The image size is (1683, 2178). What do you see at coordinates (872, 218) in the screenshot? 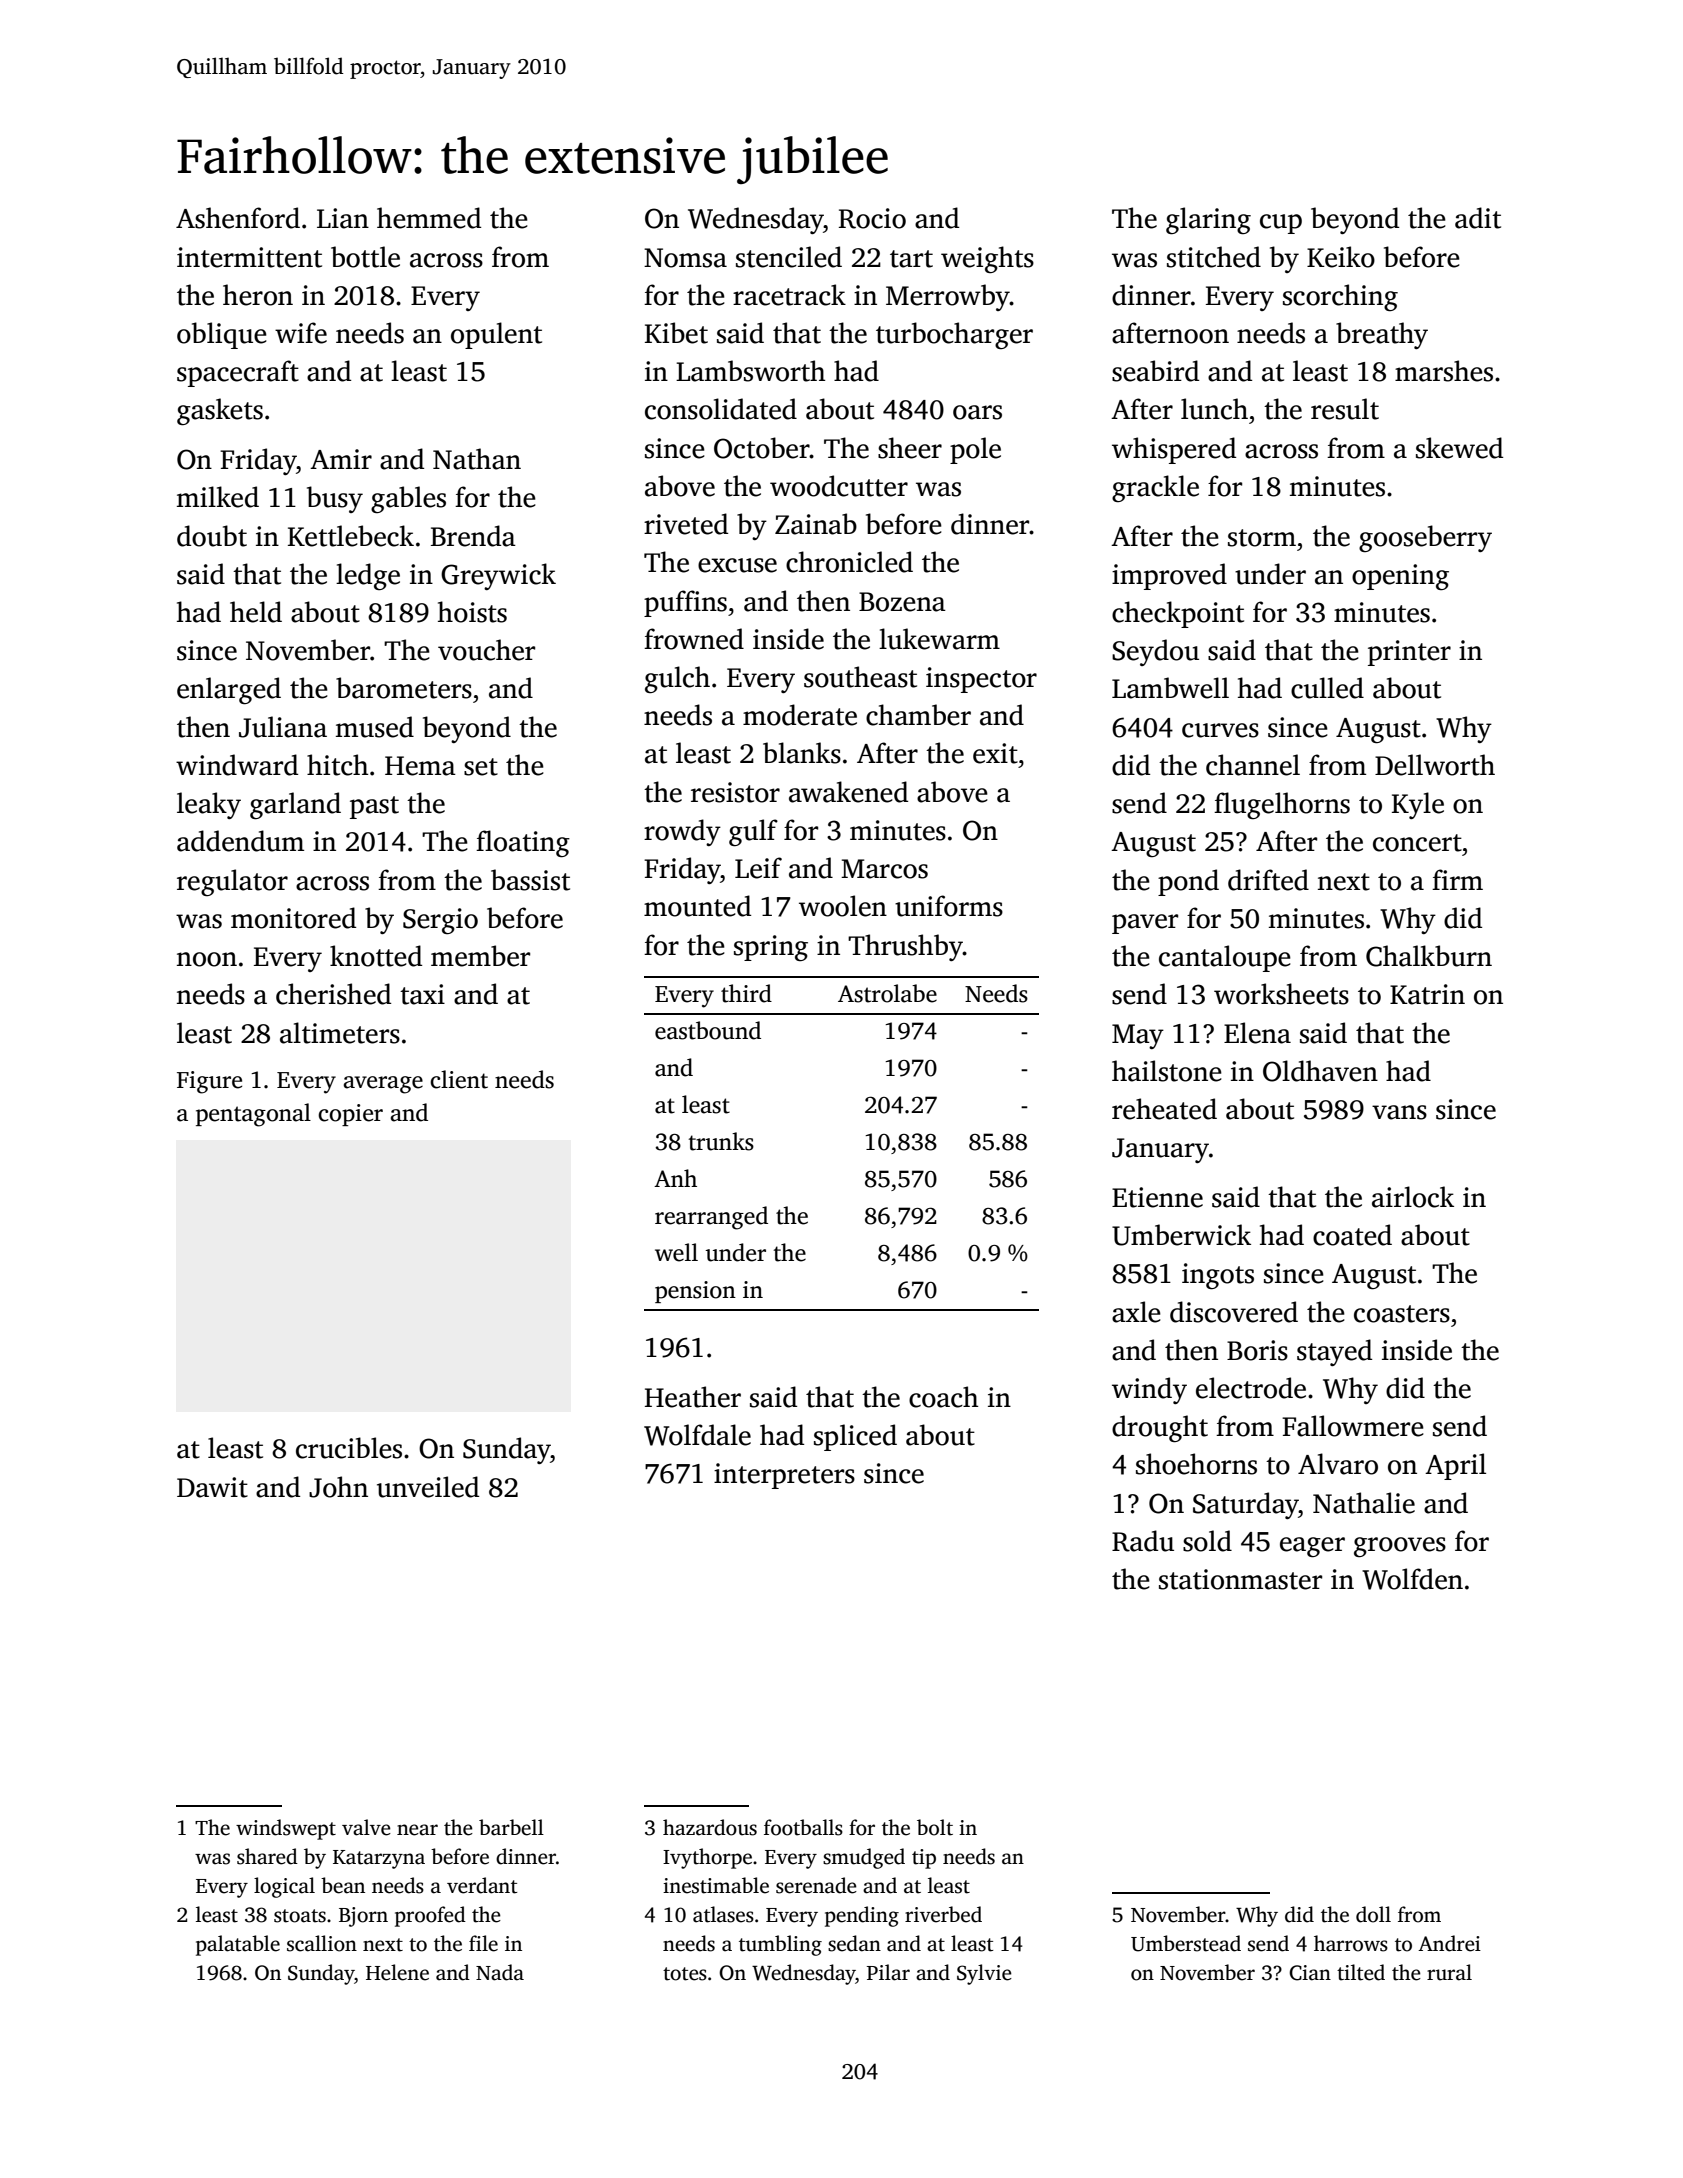
I see `Rocio` at bounding box center [872, 218].
